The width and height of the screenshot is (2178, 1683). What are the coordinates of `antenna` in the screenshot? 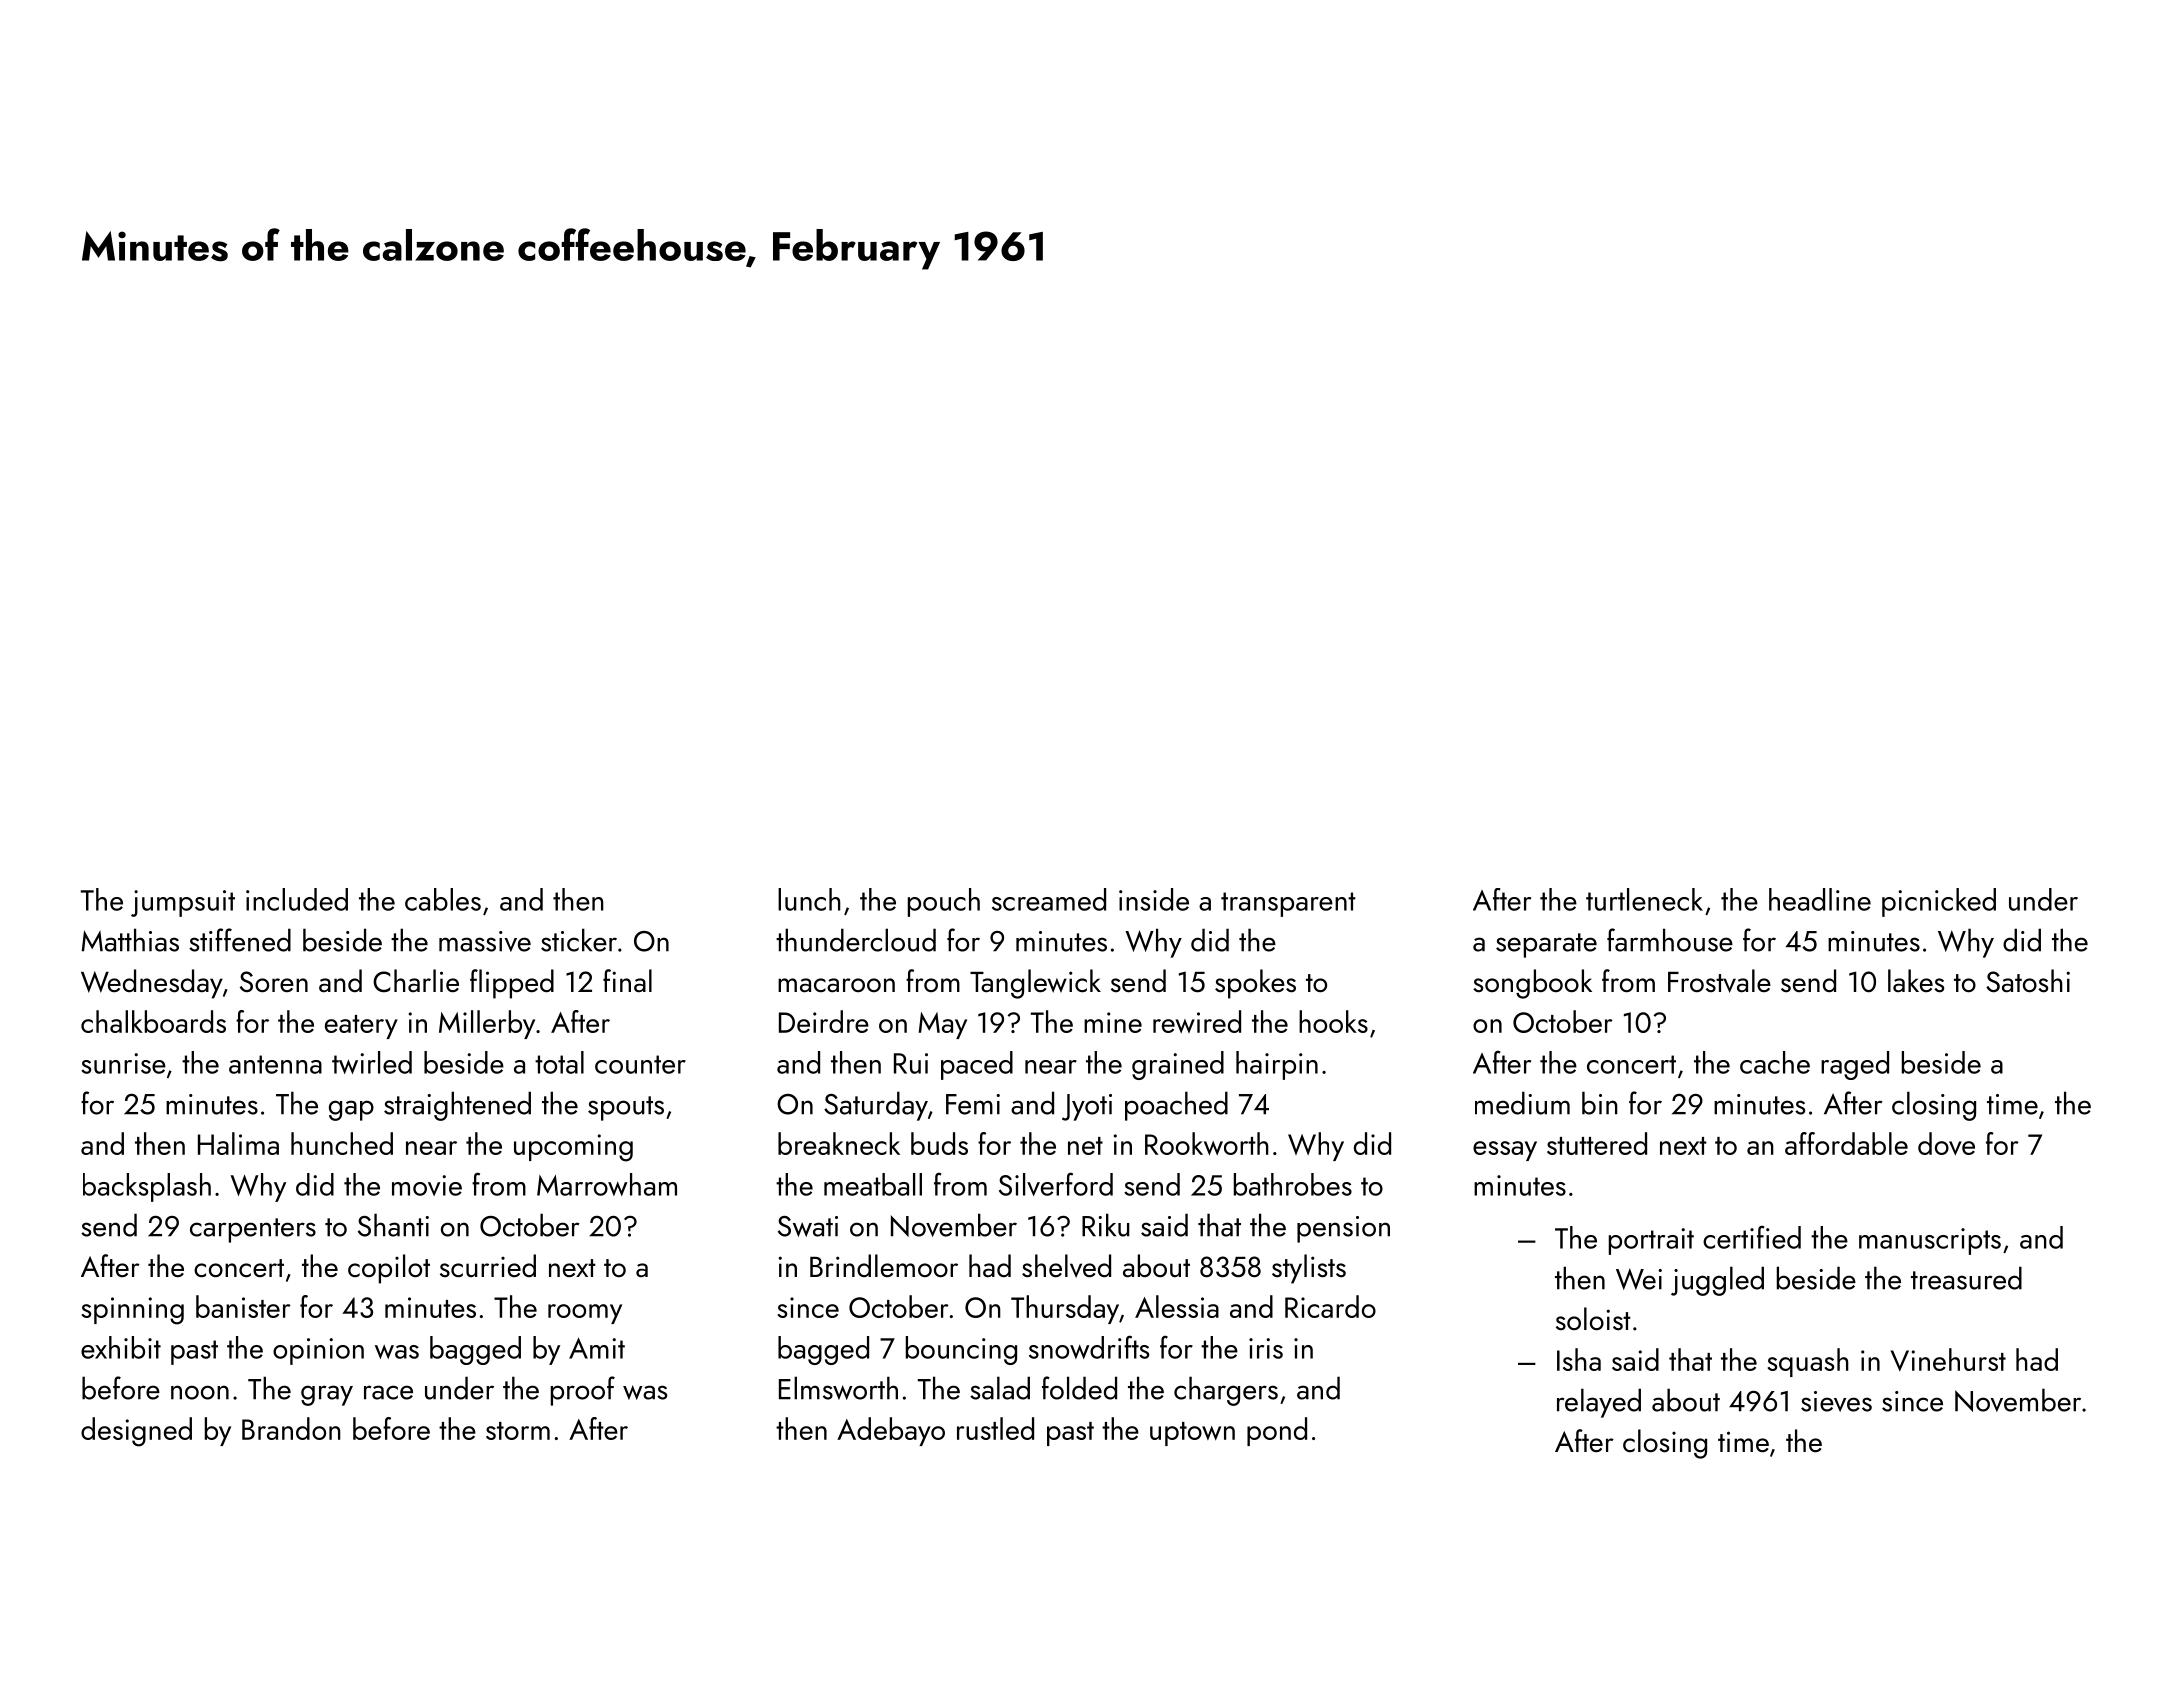 It's located at (275, 1064).
